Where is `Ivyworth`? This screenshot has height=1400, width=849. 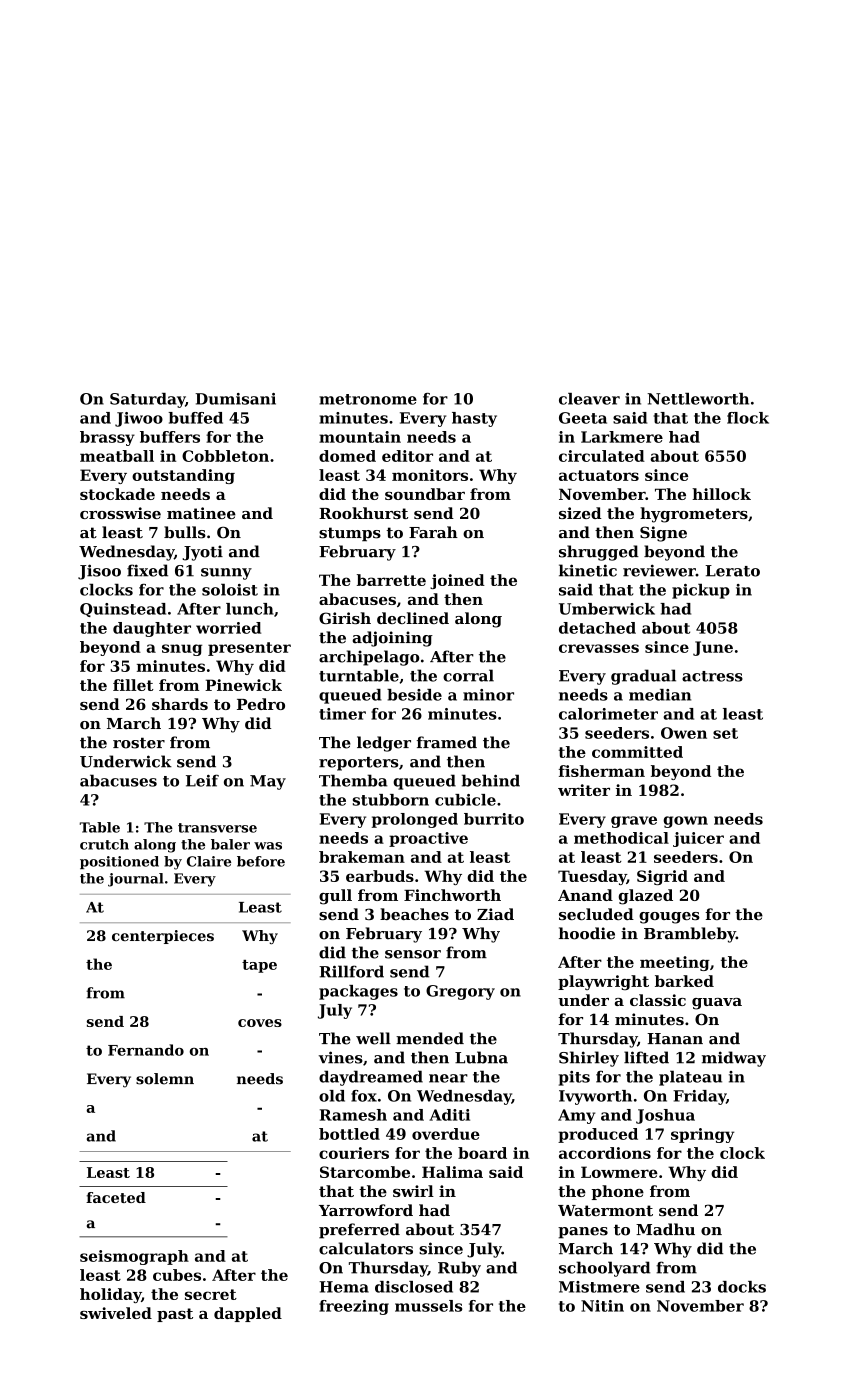
Ivyworth is located at coordinates (595, 1097).
